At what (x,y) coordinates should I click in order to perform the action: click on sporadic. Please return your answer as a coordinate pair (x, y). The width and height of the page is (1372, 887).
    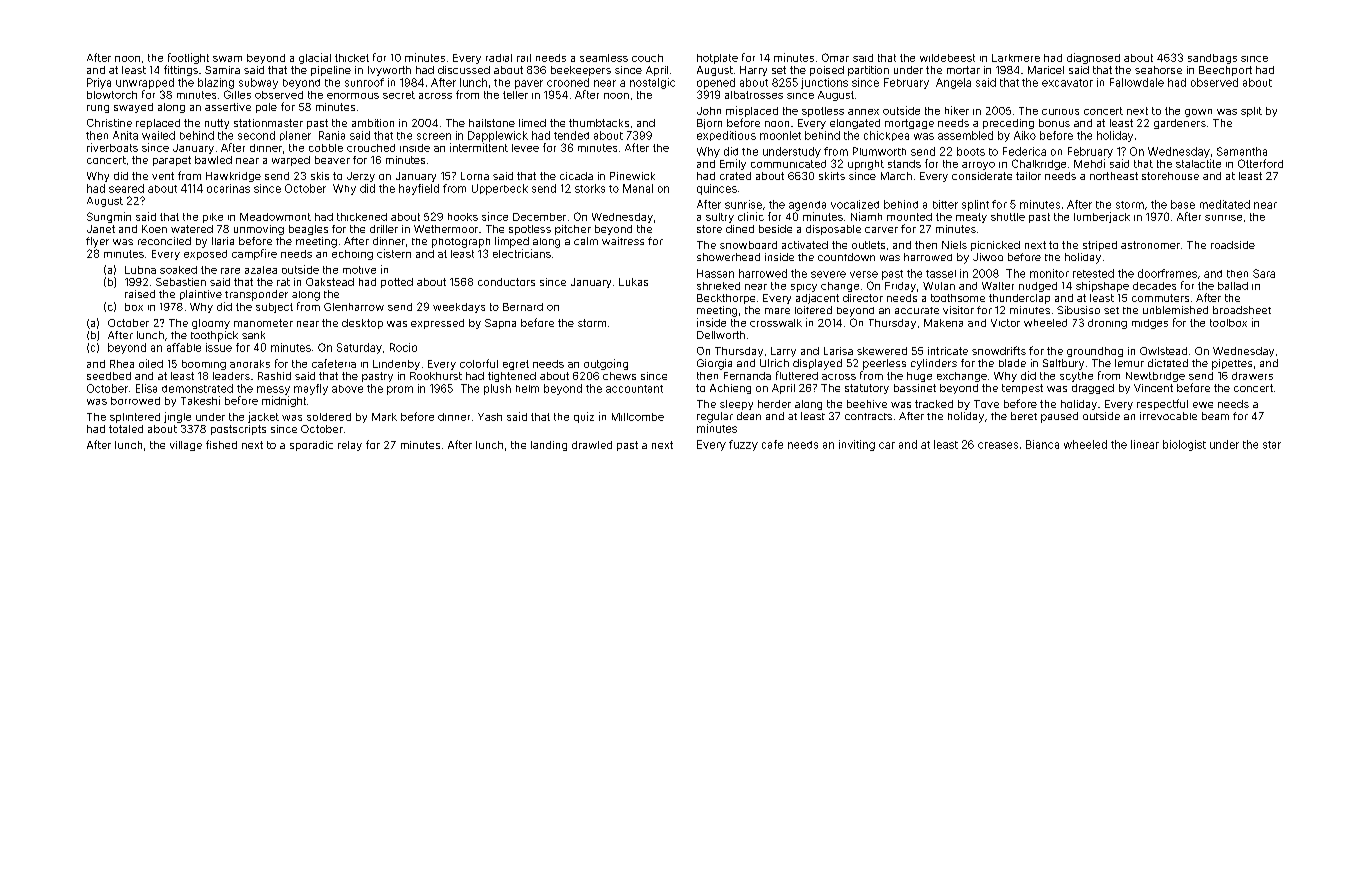
    Looking at the image, I should click on (311, 446).
